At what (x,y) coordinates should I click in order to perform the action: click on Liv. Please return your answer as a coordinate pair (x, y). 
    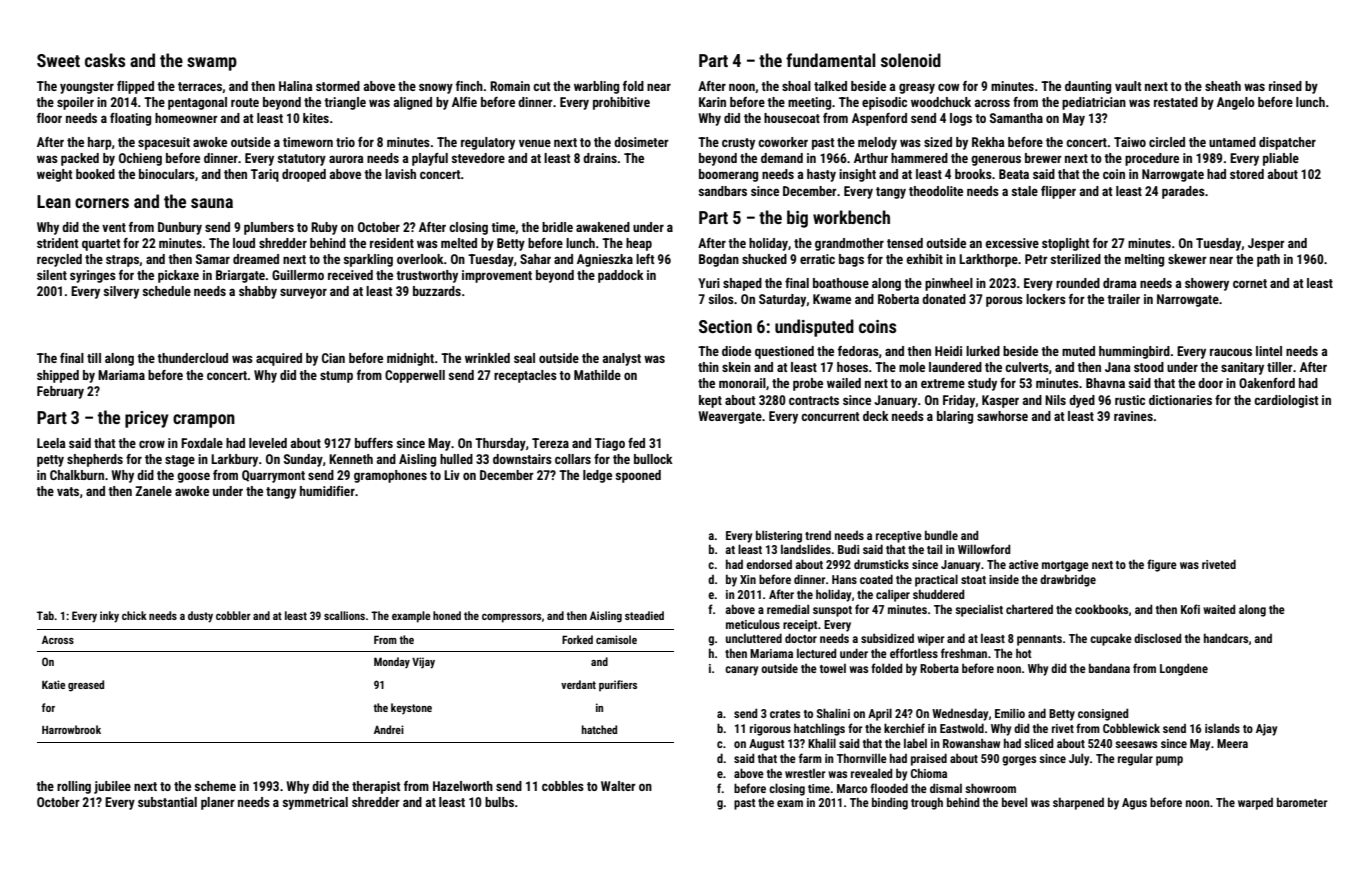
    Looking at the image, I should click on (452, 475).
